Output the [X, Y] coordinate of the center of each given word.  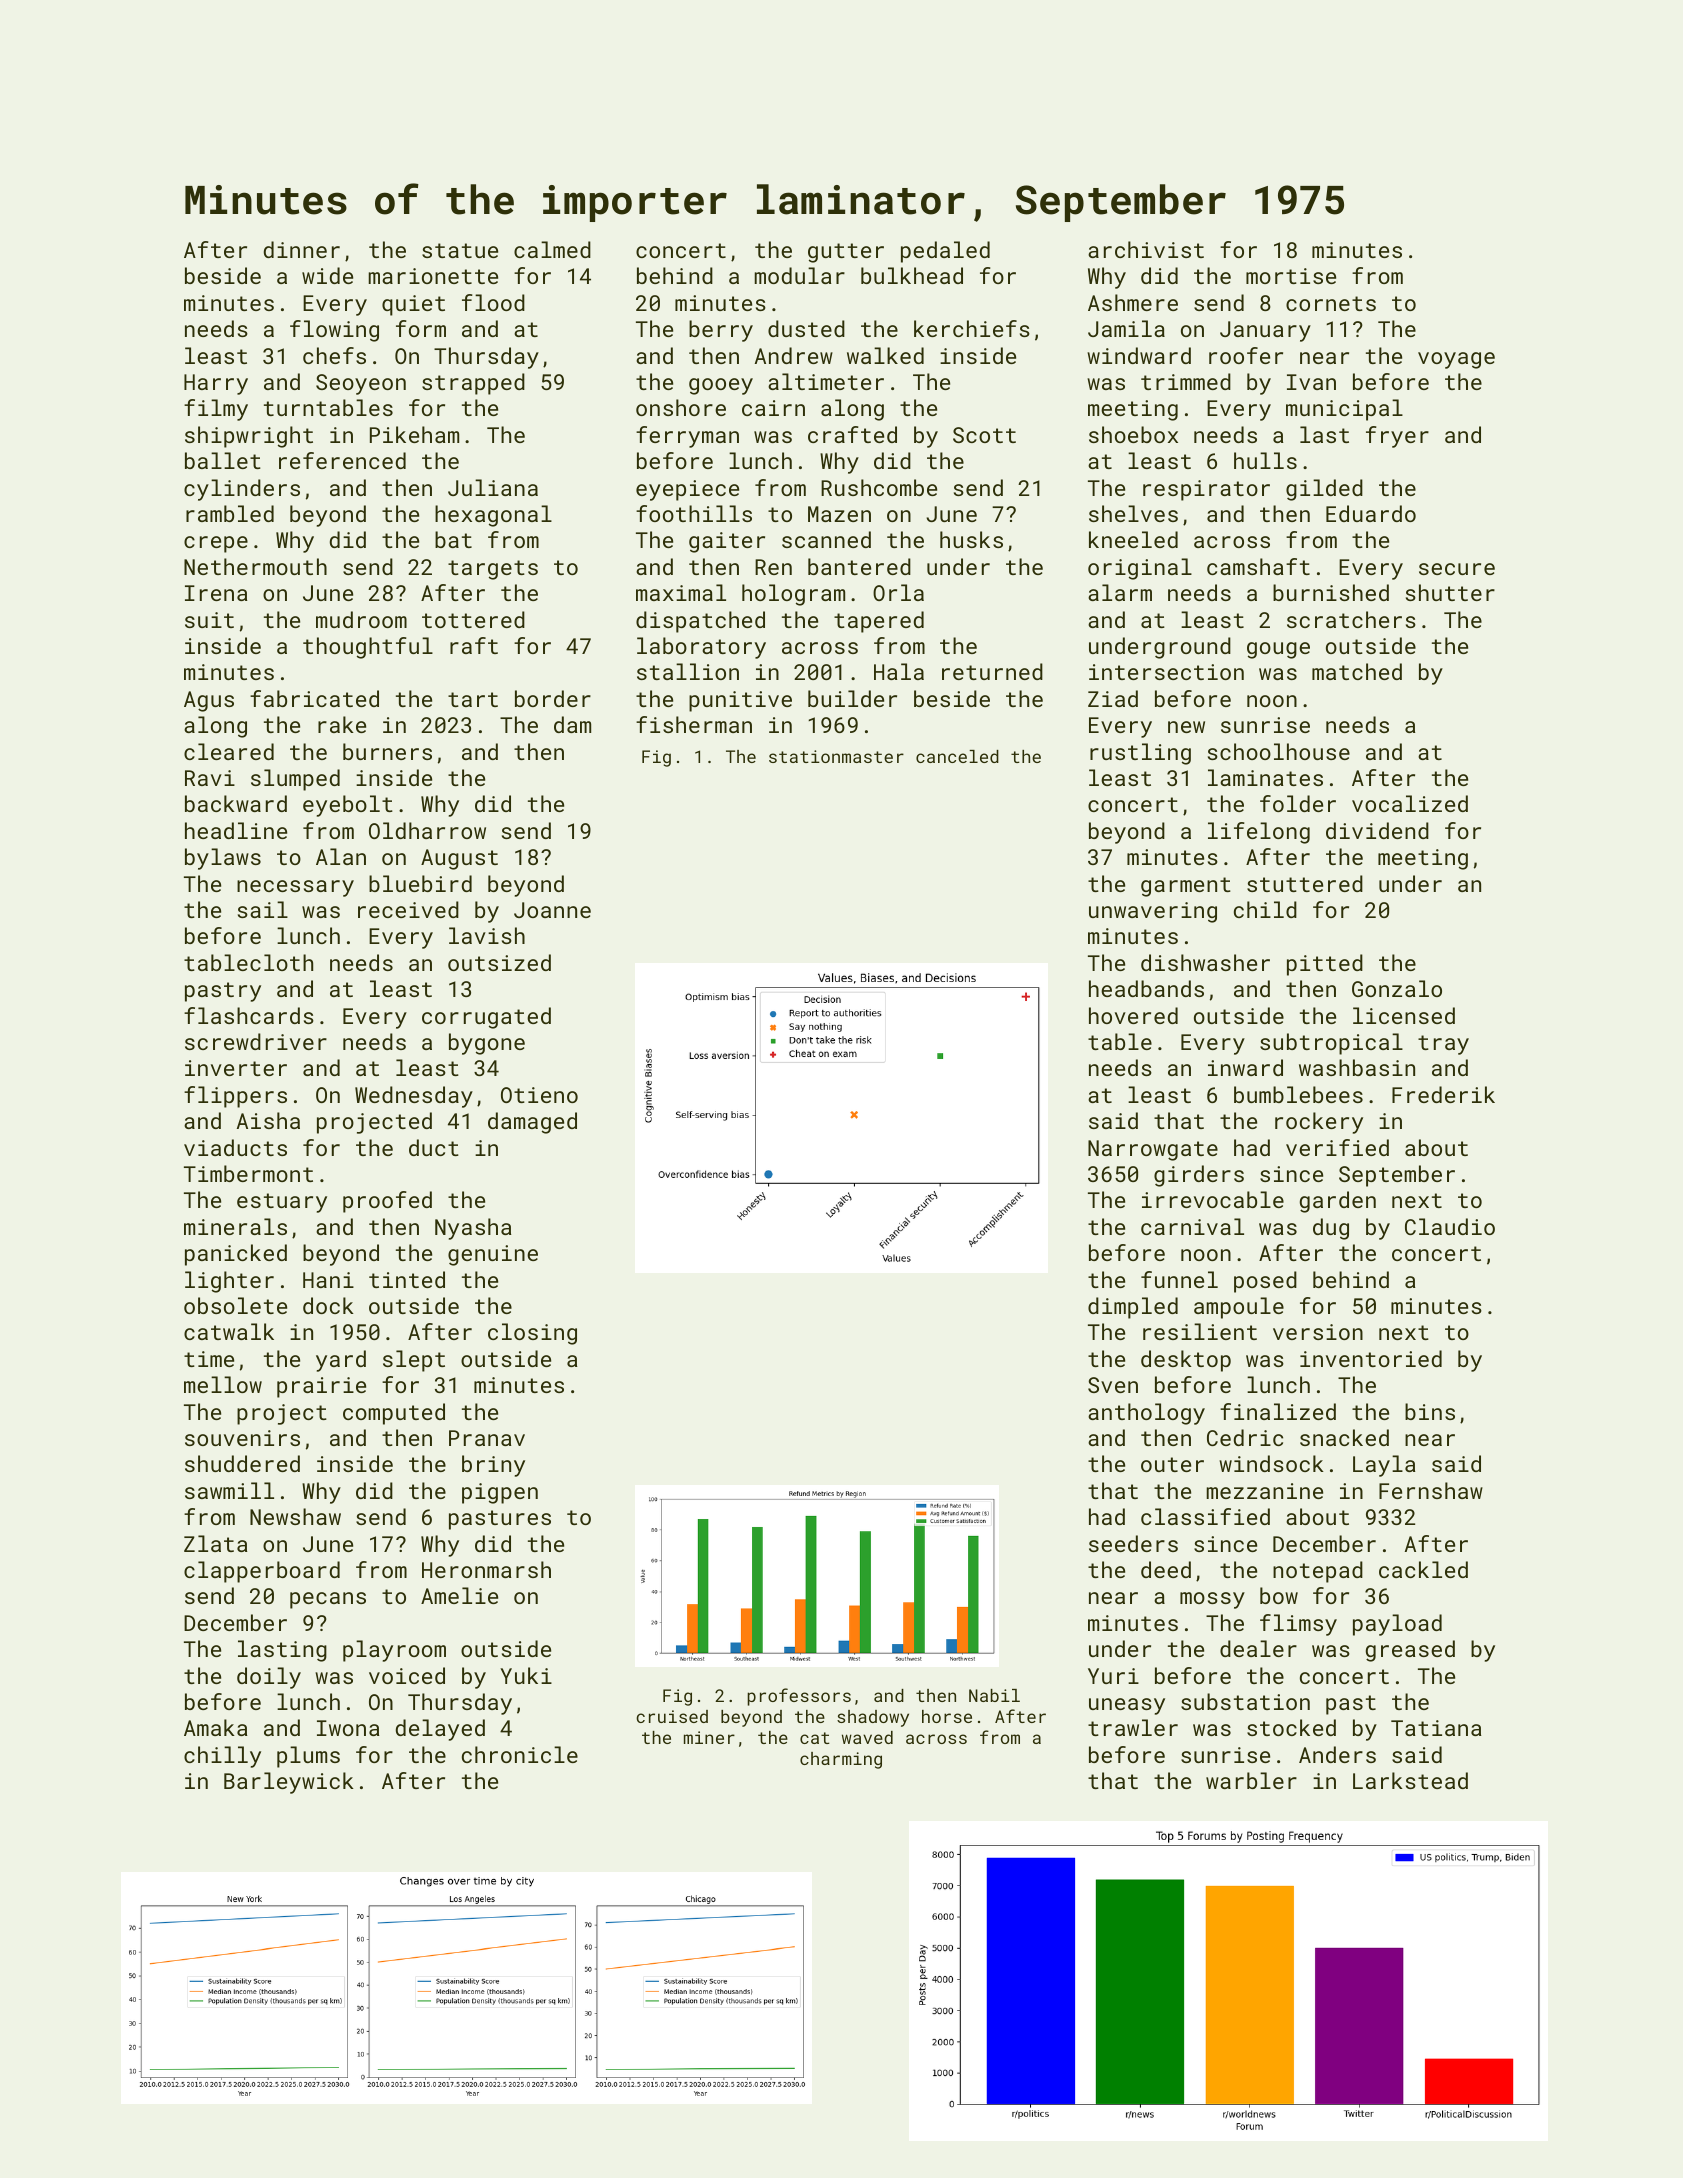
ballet [223, 460]
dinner [302, 249]
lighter [229, 1282]
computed [394, 1414]
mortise [1291, 276]
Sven [1113, 1385]
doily [269, 1678]
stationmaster [836, 756]
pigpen [500, 1493]
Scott [984, 435]
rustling [1140, 754]
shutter [1450, 592]
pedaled [945, 252]
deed [1166, 1569]
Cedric [1245, 1437]
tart [473, 699]
